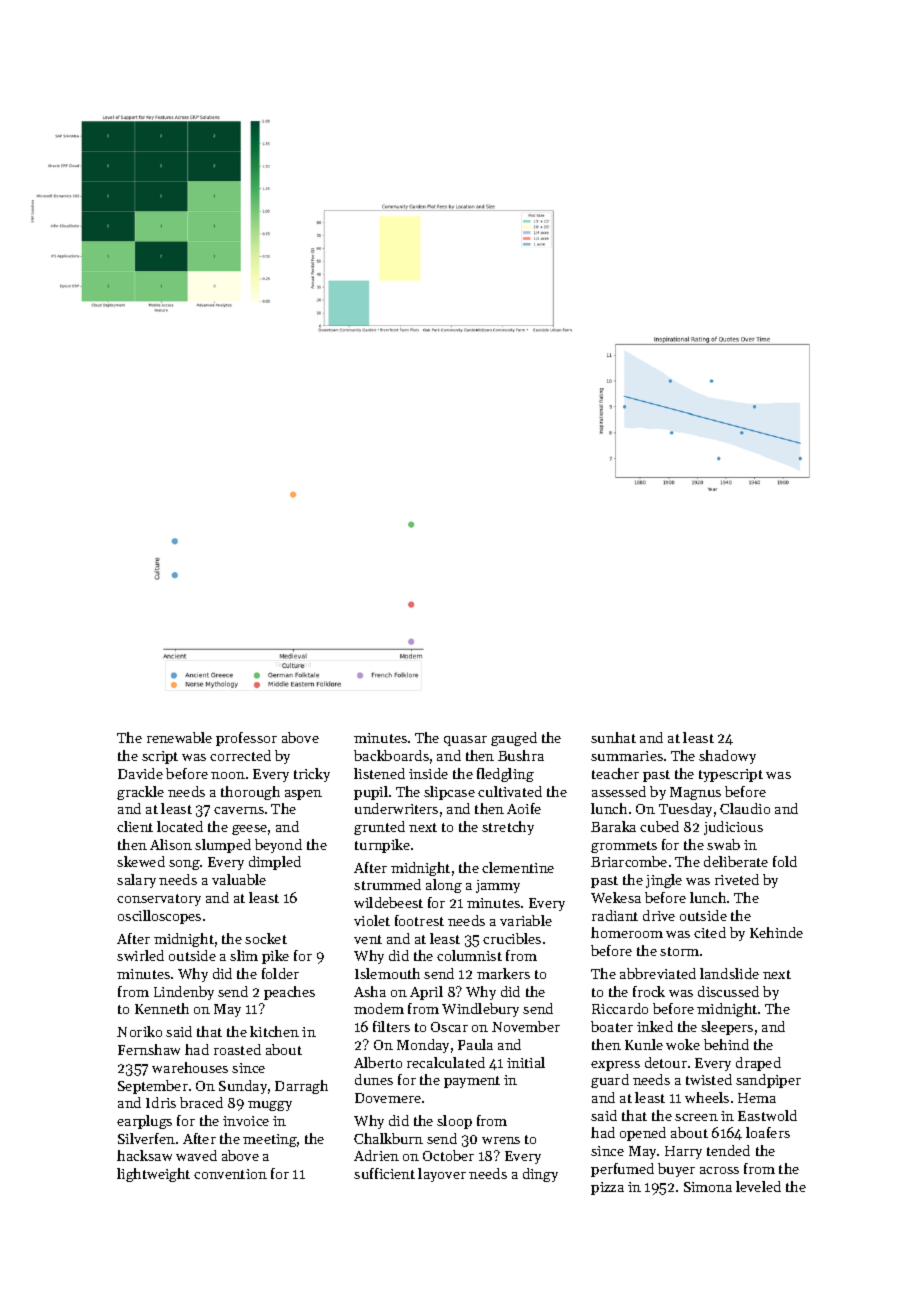 This screenshot has width=924, height=1308. What do you see at coordinates (767, 1115) in the screenshot?
I see `Eastwold` at bounding box center [767, 1115].
